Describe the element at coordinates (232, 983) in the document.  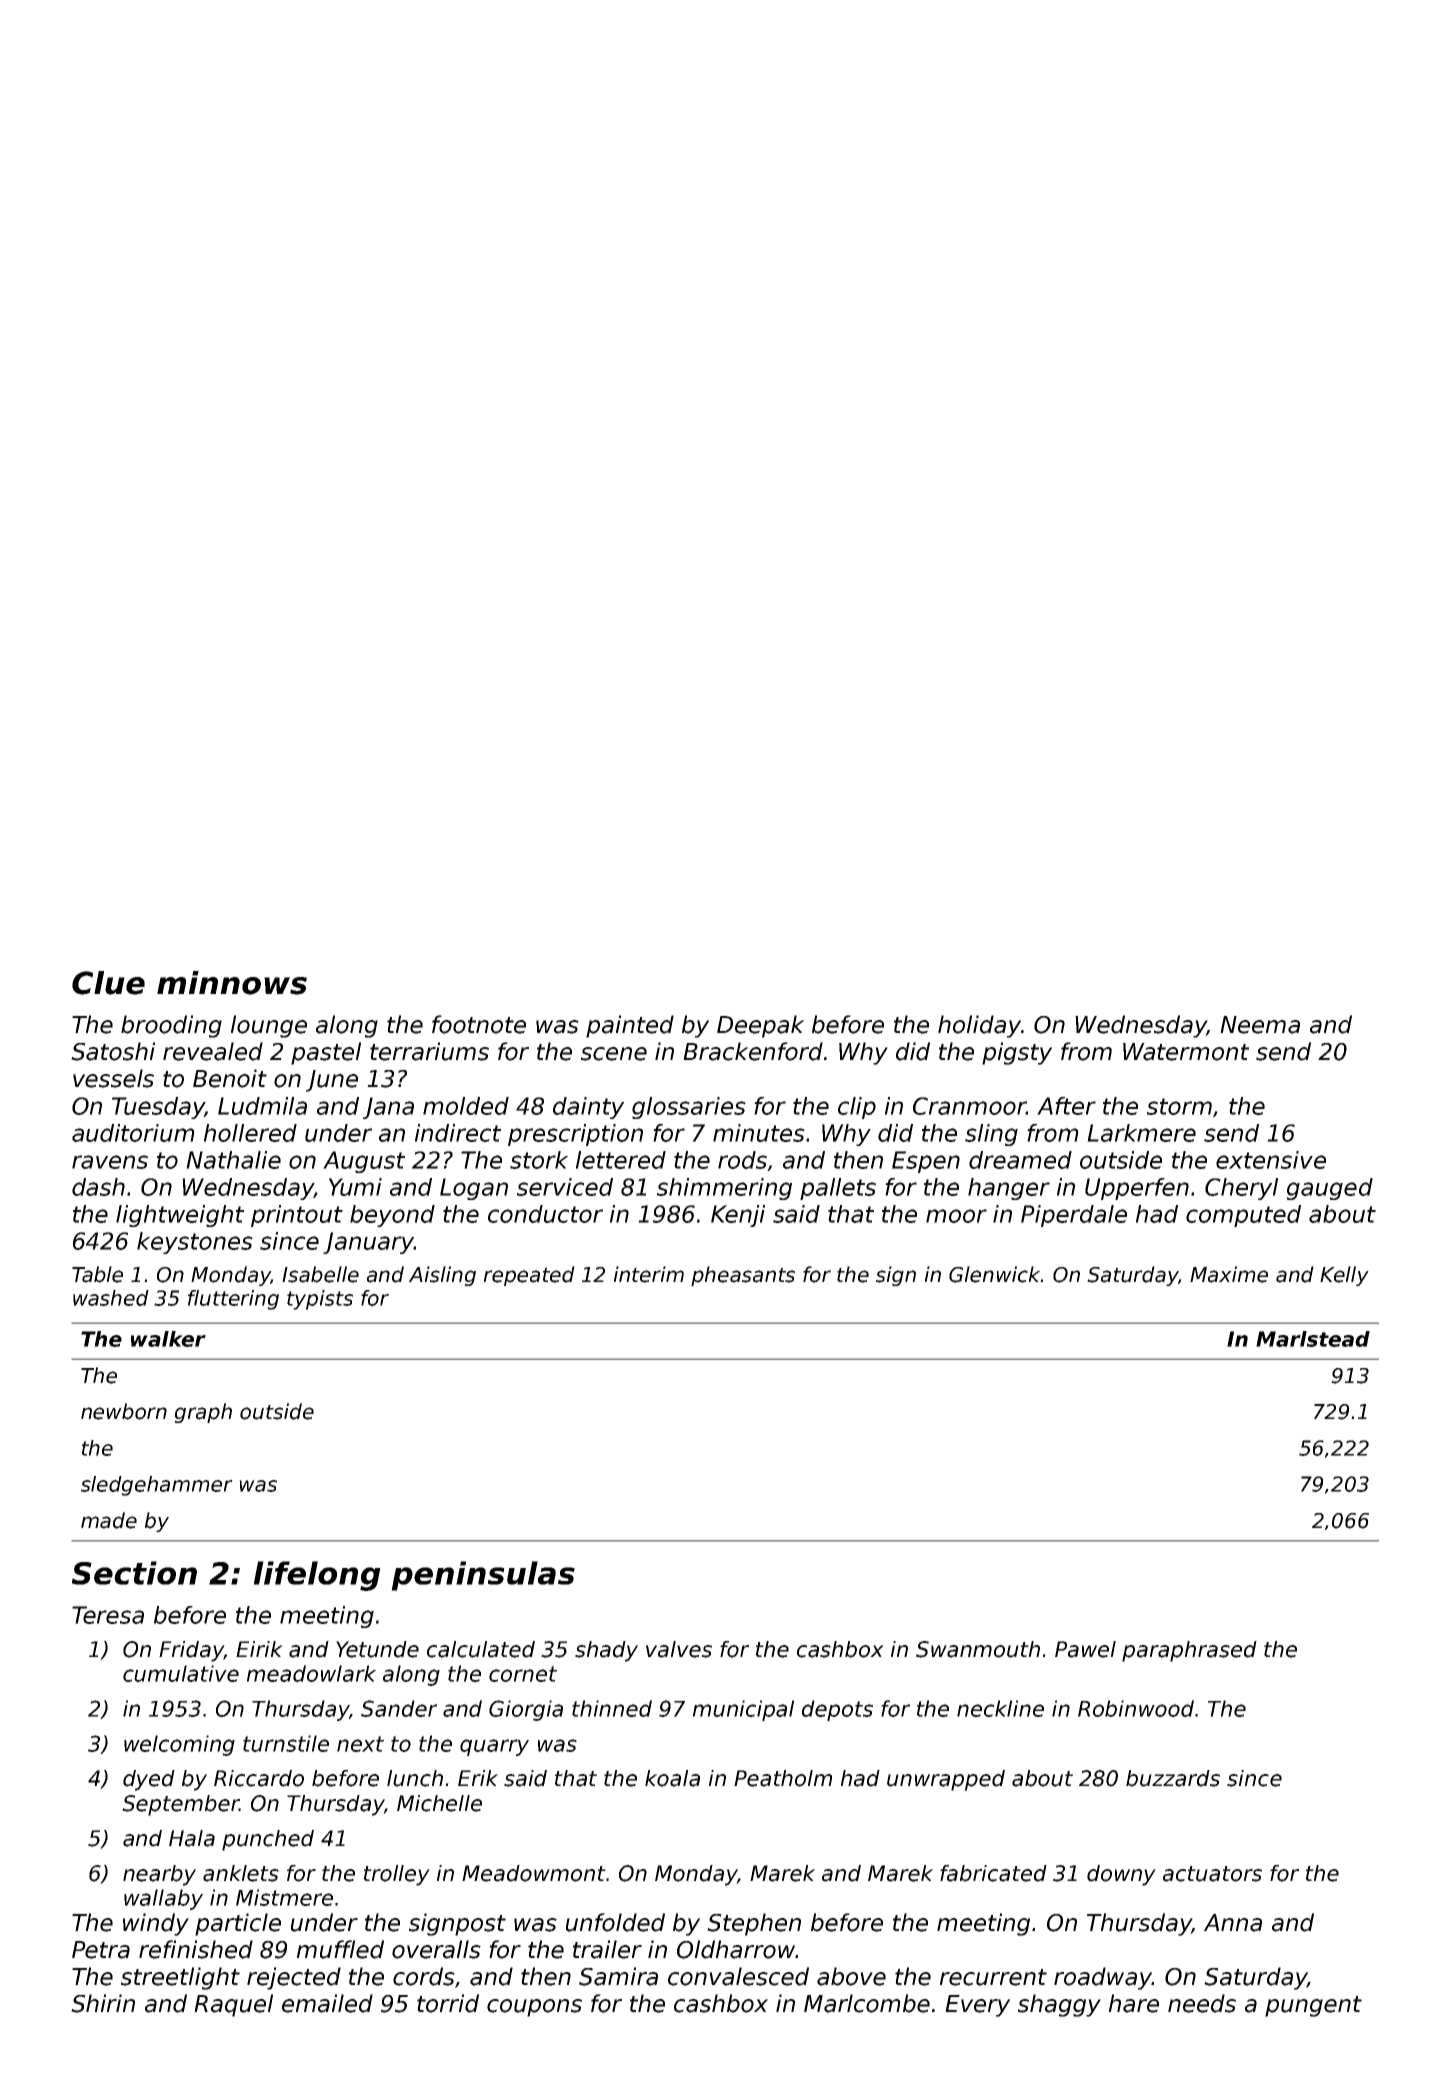
I see `minnows` at that location.
